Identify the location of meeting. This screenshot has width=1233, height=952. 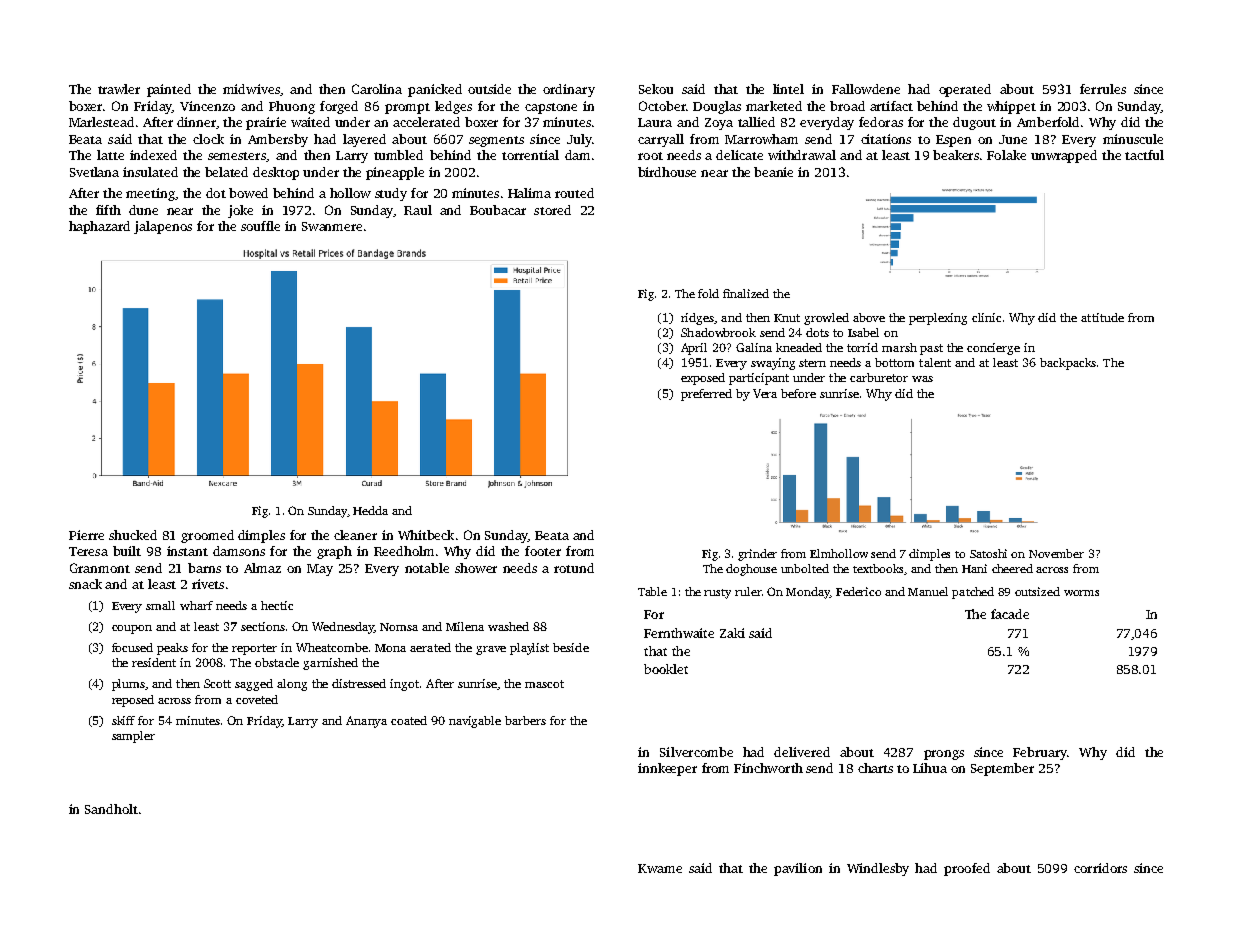
(150, 194).
